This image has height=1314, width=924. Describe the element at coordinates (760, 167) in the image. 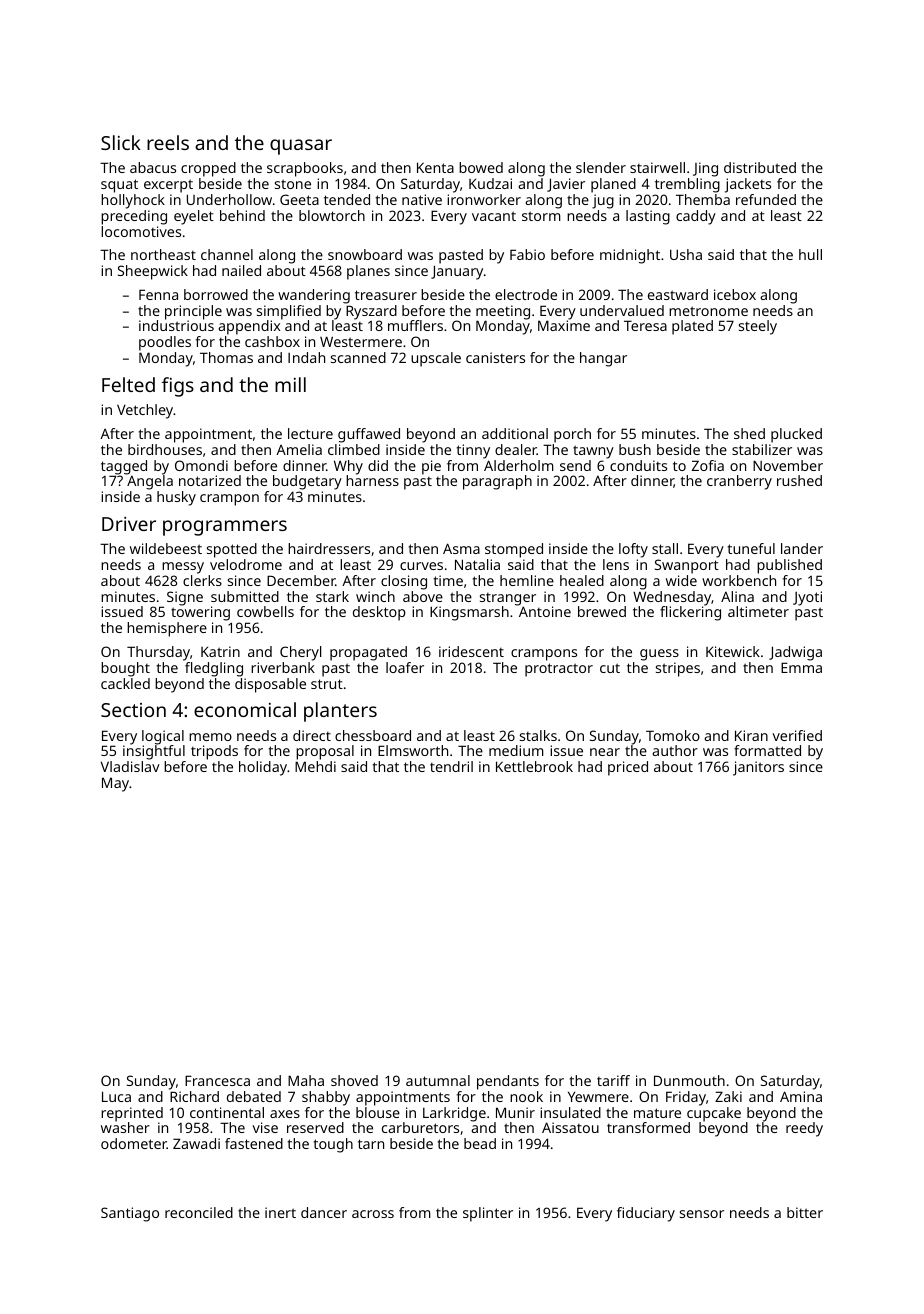

I see `distributed` at that location.
